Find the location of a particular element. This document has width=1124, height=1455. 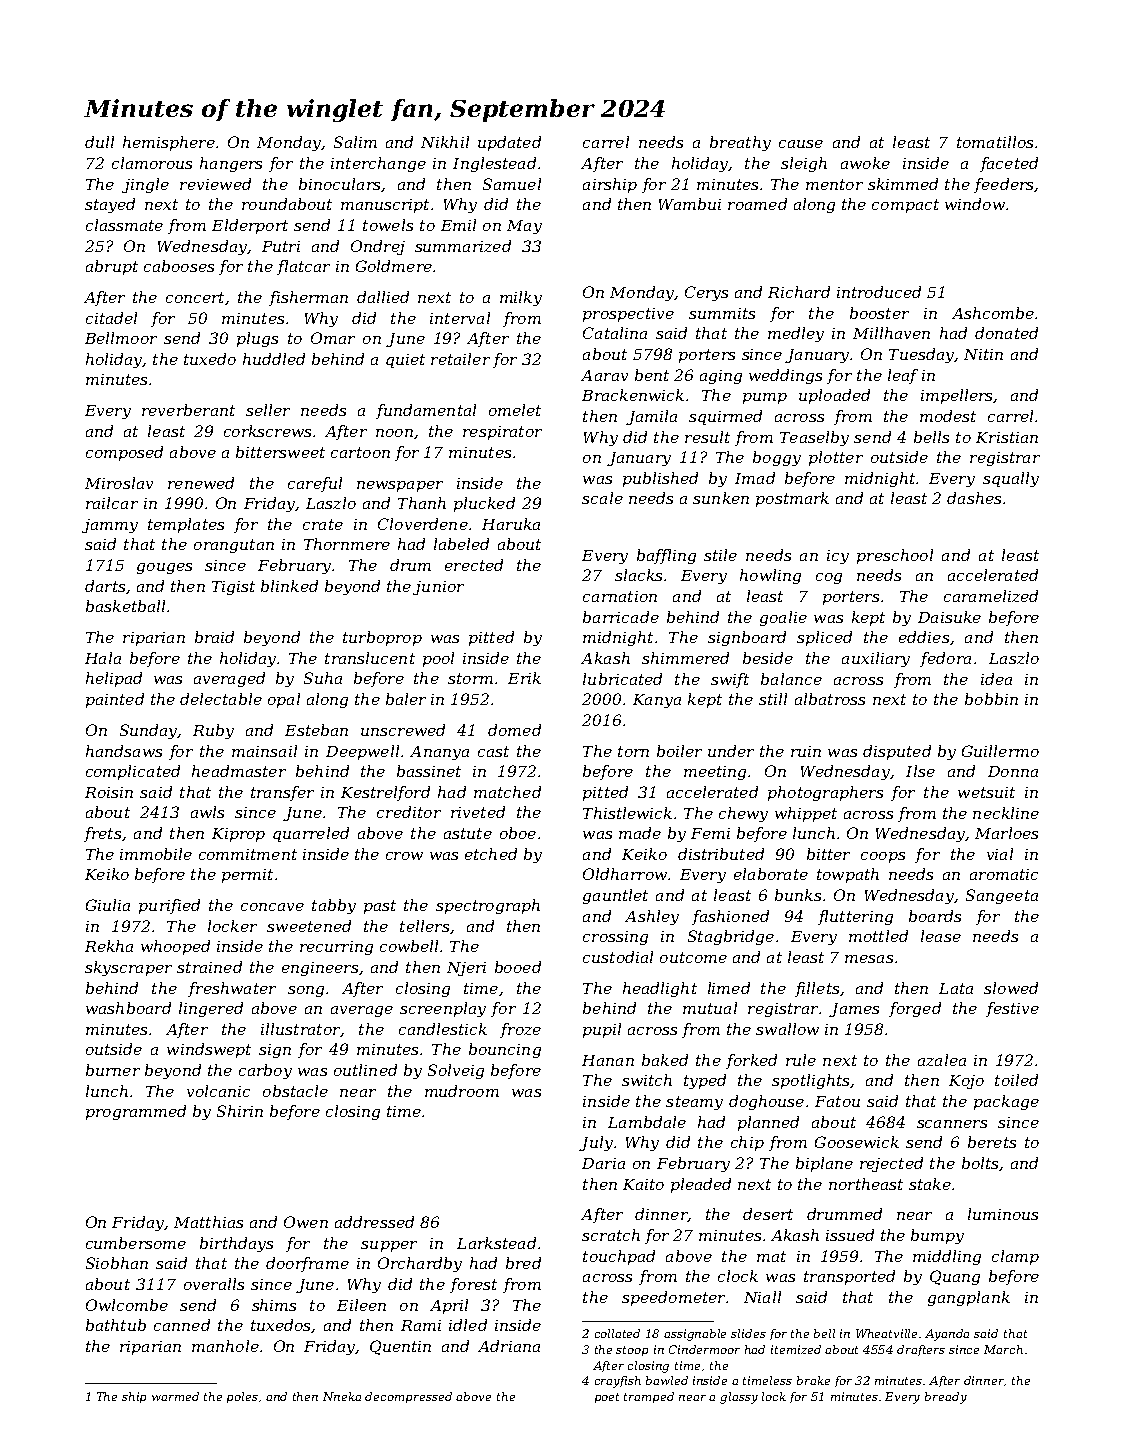

decompressed is located at coordinates (408, 1397).
